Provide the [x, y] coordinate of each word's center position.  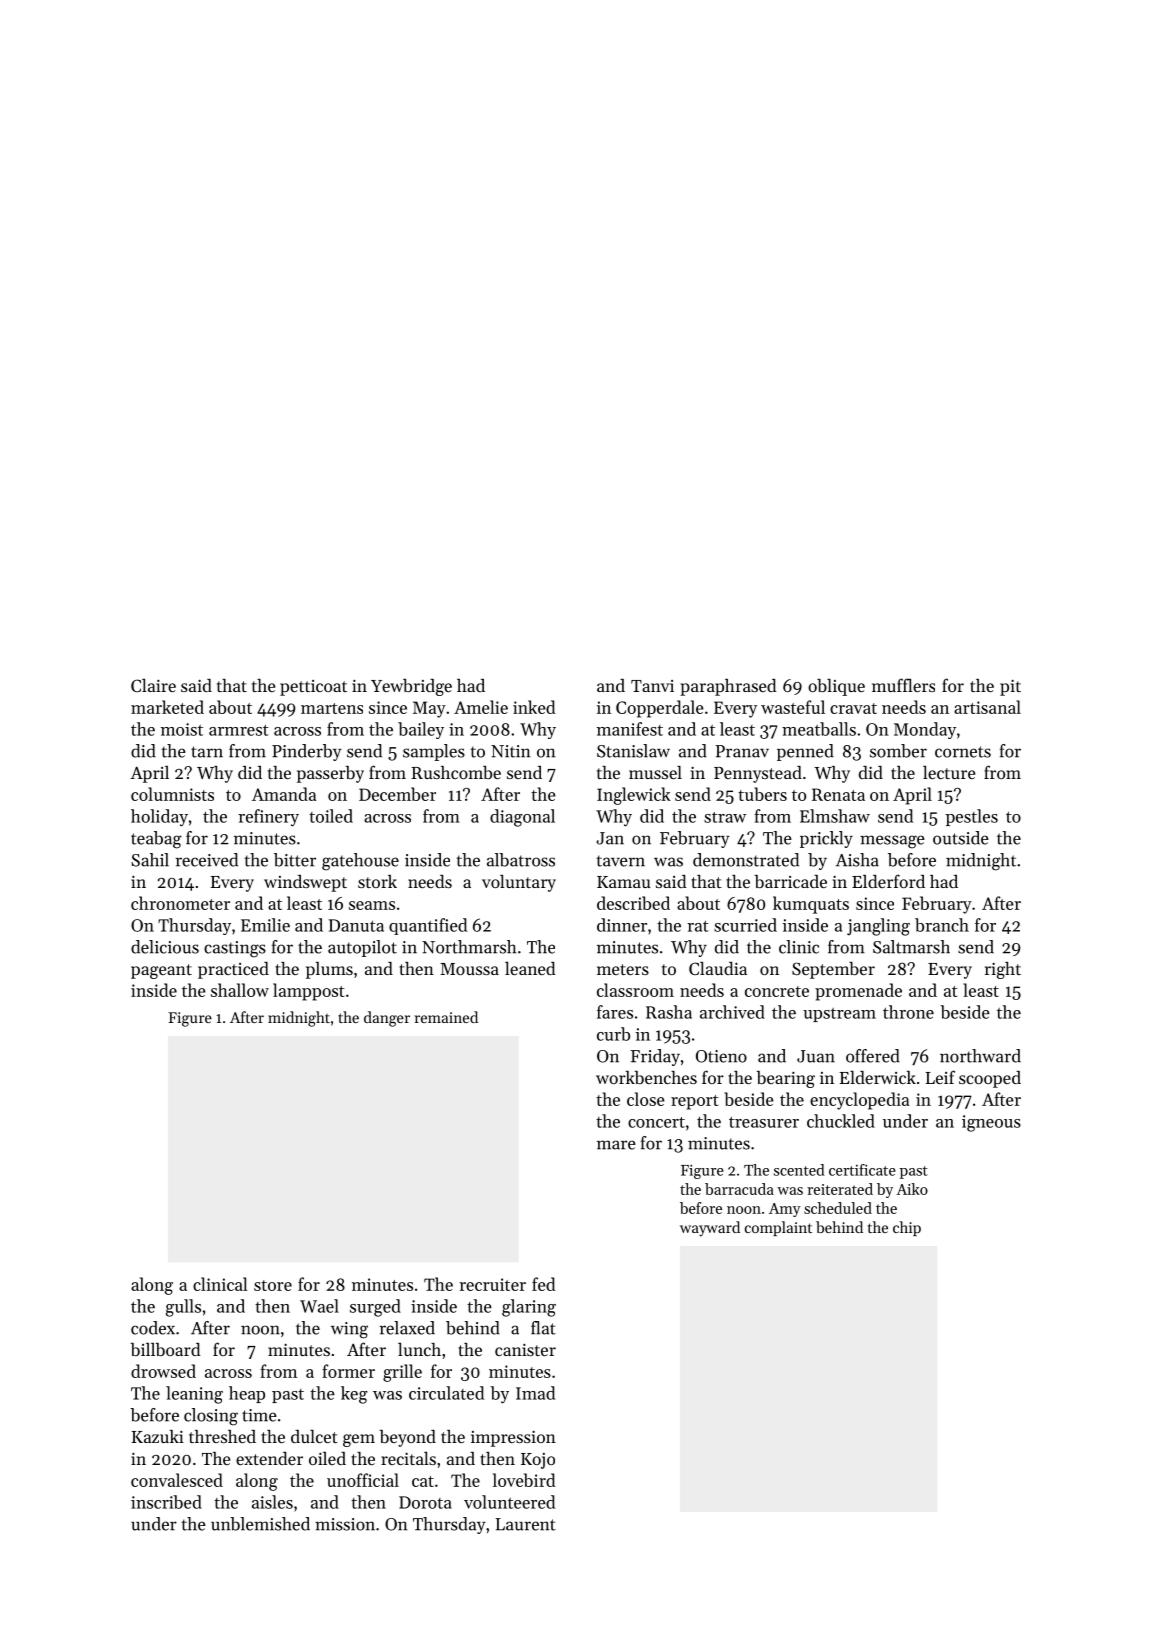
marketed [167, 707]
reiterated [840, 1189]
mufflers [903, 685]
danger [387, 1019]
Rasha [669, 1012]
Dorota [425, 1502]
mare [616, 1145]
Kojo [538, 1461]
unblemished [260, 1524]
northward [980, 1056]
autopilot [362, 948]
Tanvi [652, 686]
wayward [710, 1229]
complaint [778, 1228]
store [273, 1285]
